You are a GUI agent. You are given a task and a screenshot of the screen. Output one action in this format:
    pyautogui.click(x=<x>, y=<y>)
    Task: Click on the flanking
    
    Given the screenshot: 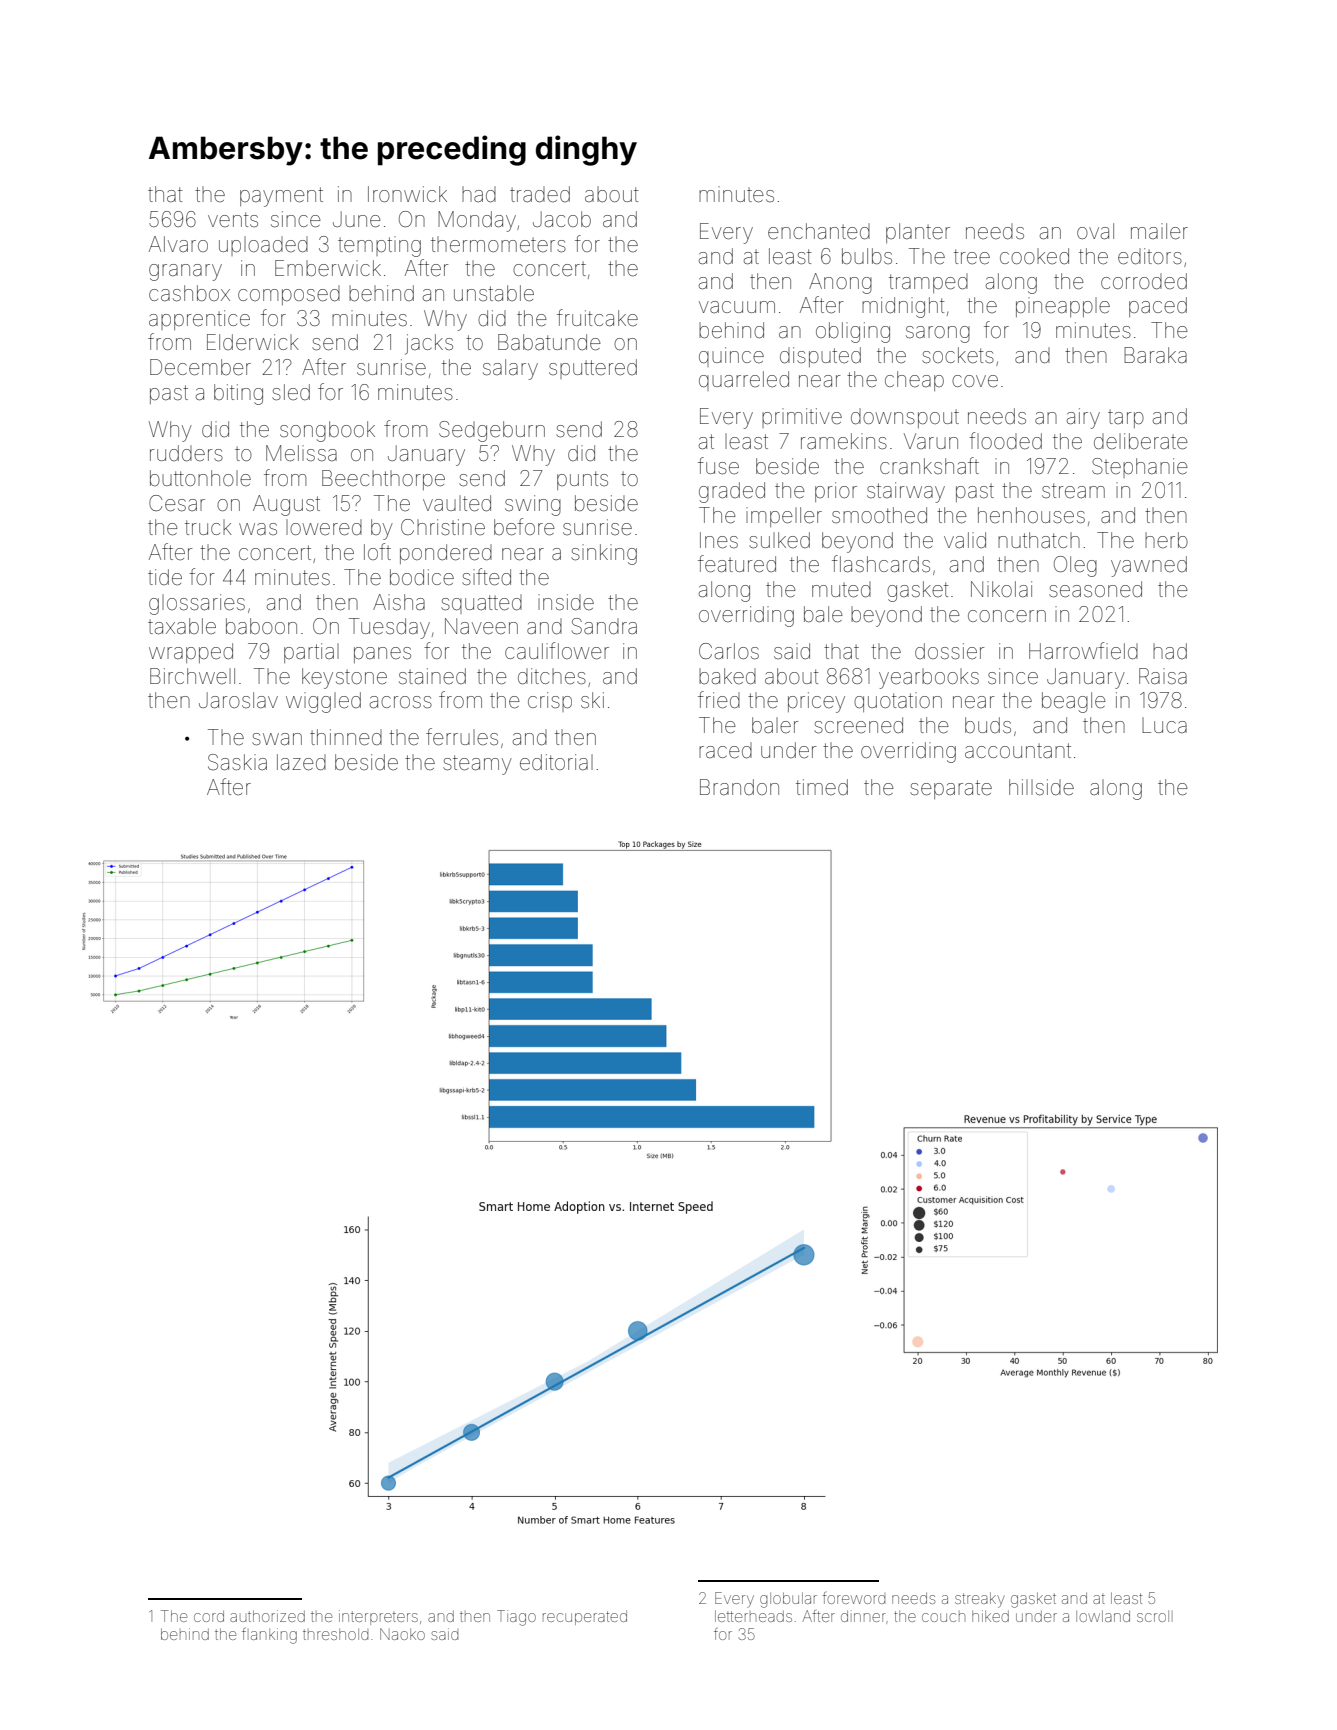 What is the action you would take?
    pyautogui.click(x=269, y=1635)
